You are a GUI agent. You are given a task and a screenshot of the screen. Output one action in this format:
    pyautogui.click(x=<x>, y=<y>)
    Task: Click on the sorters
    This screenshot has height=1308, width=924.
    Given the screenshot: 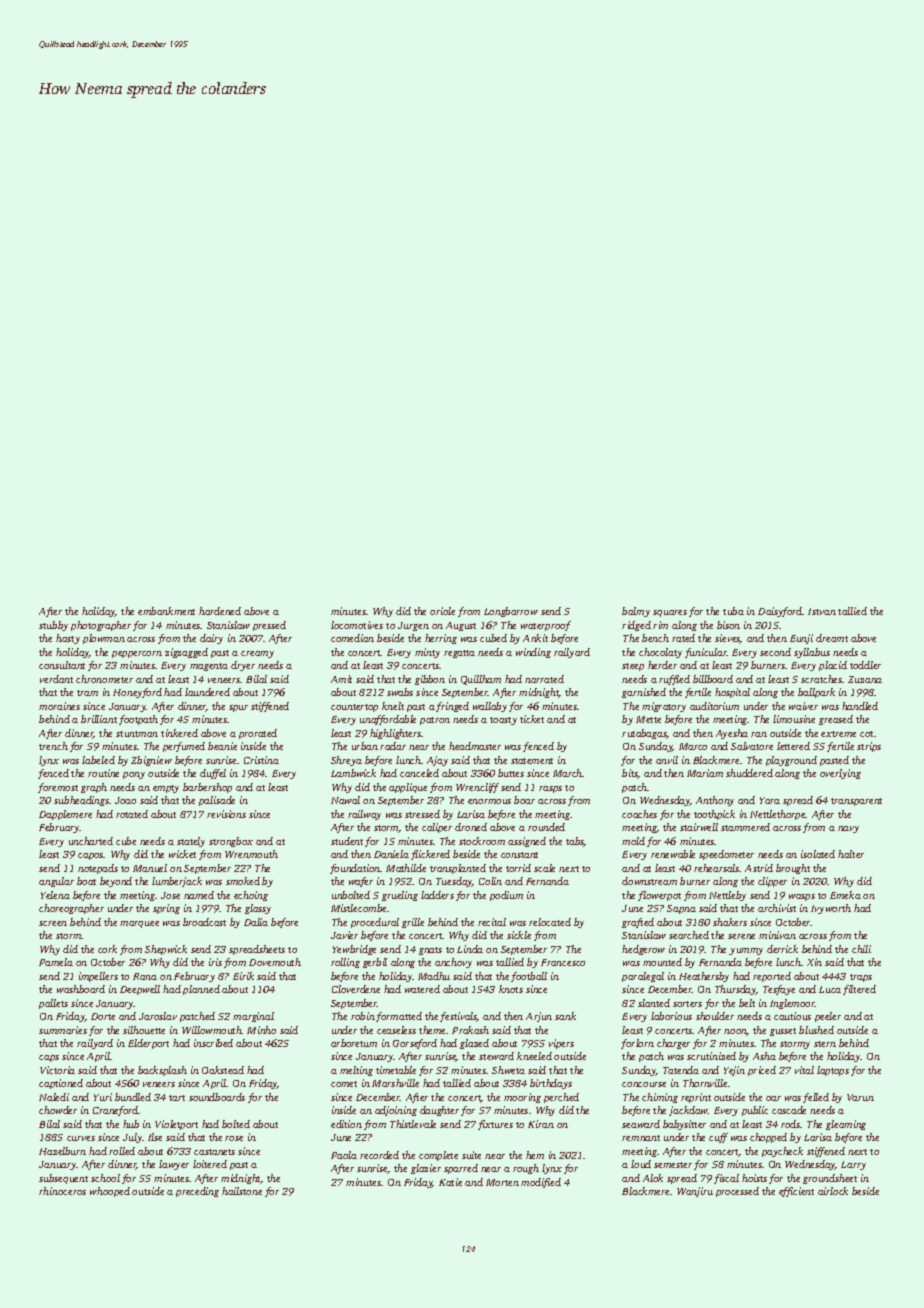 What is the action you would take?
    pyautogui.click(x=687, y=1004)
